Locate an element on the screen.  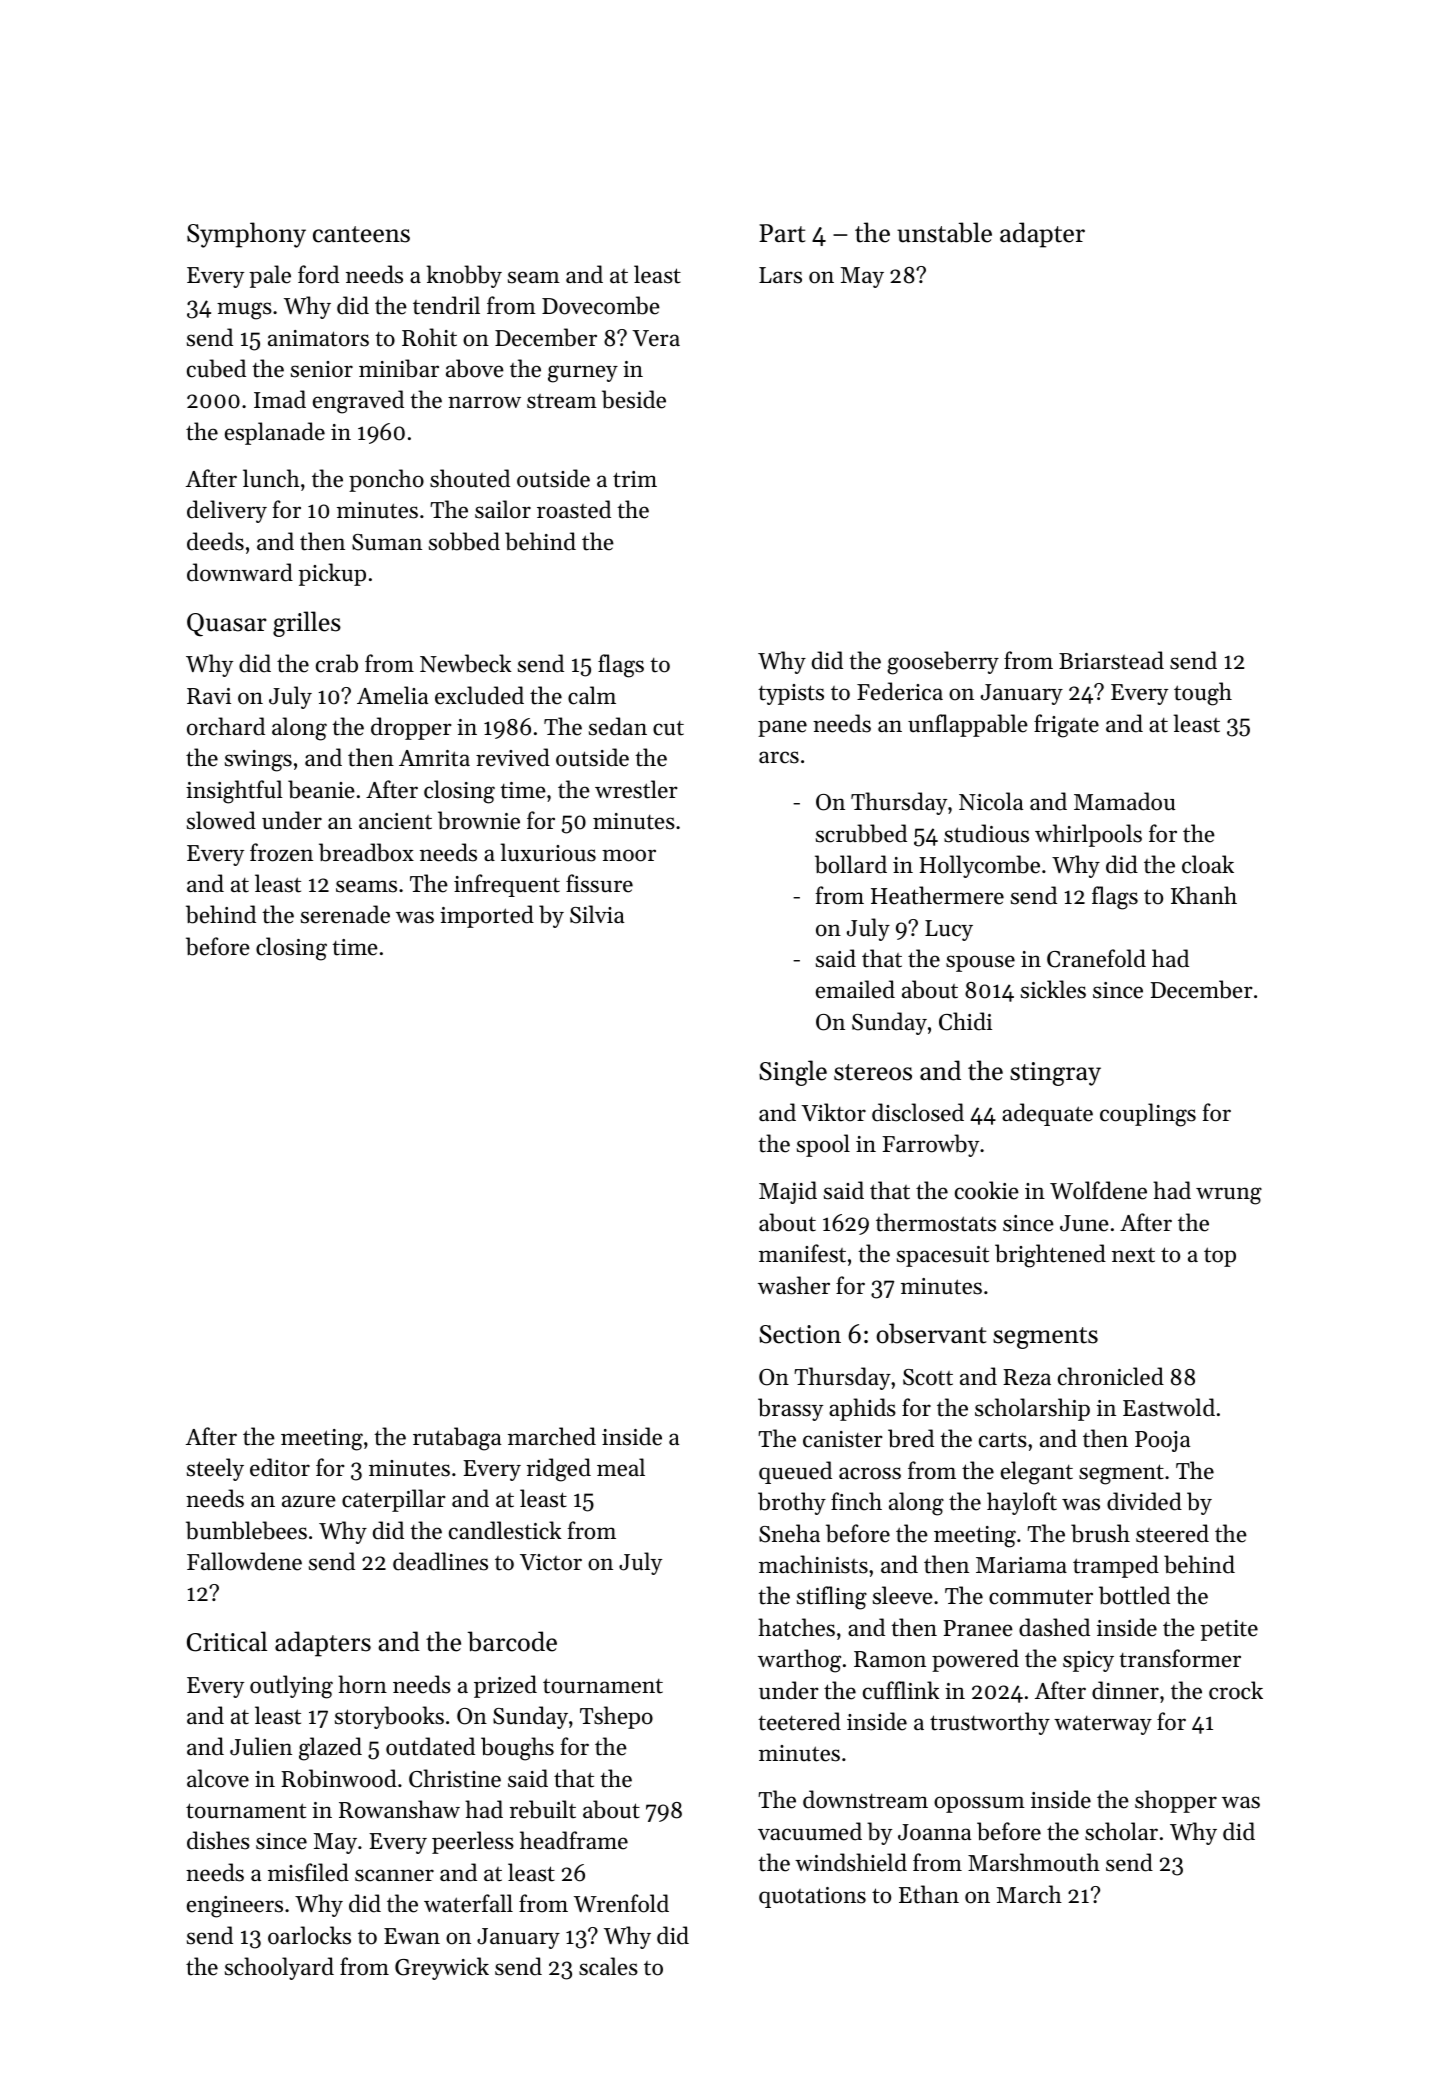
beanie is located at coordinates (321, 789).
